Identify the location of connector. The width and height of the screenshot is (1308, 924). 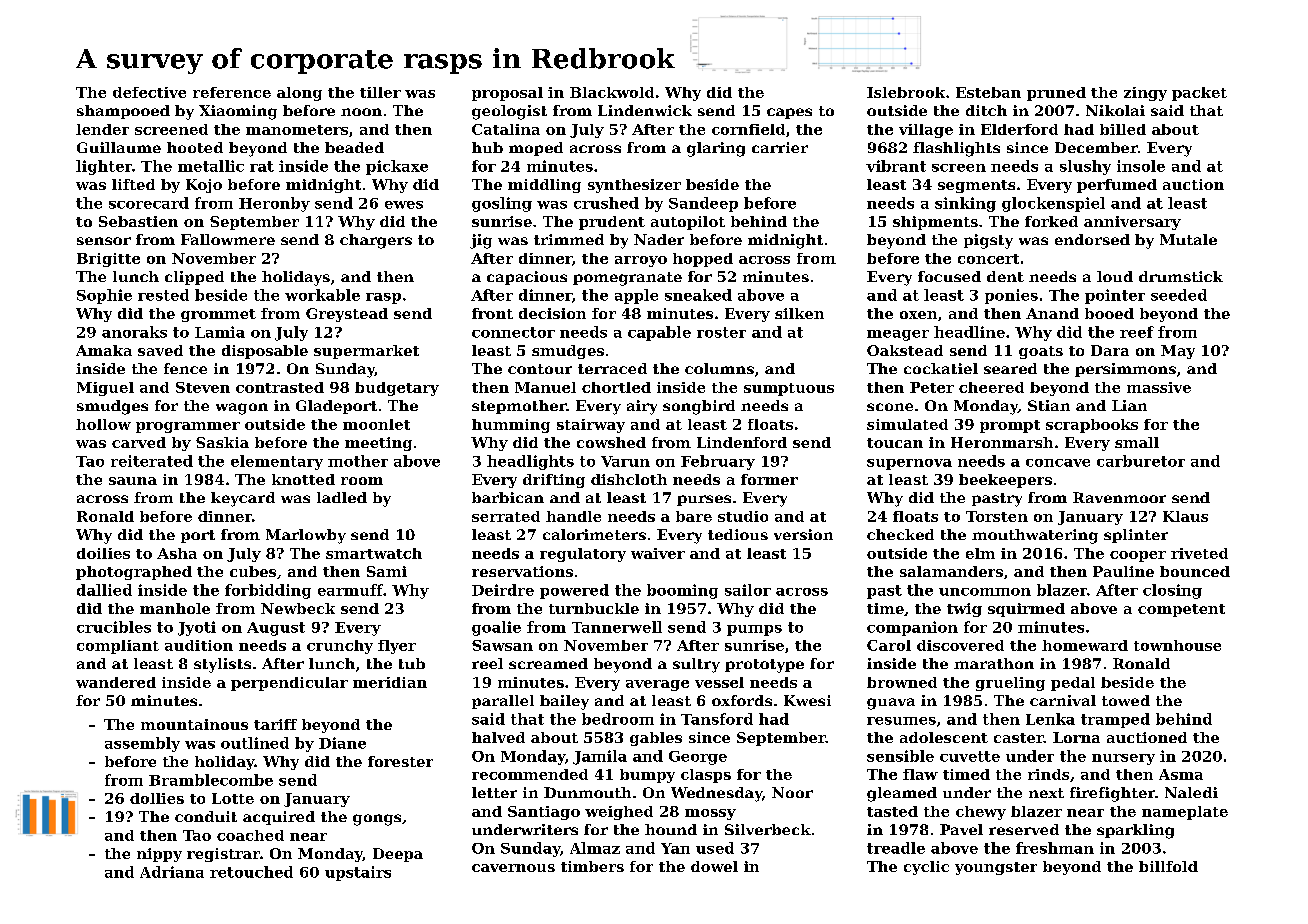
(513, 332).
